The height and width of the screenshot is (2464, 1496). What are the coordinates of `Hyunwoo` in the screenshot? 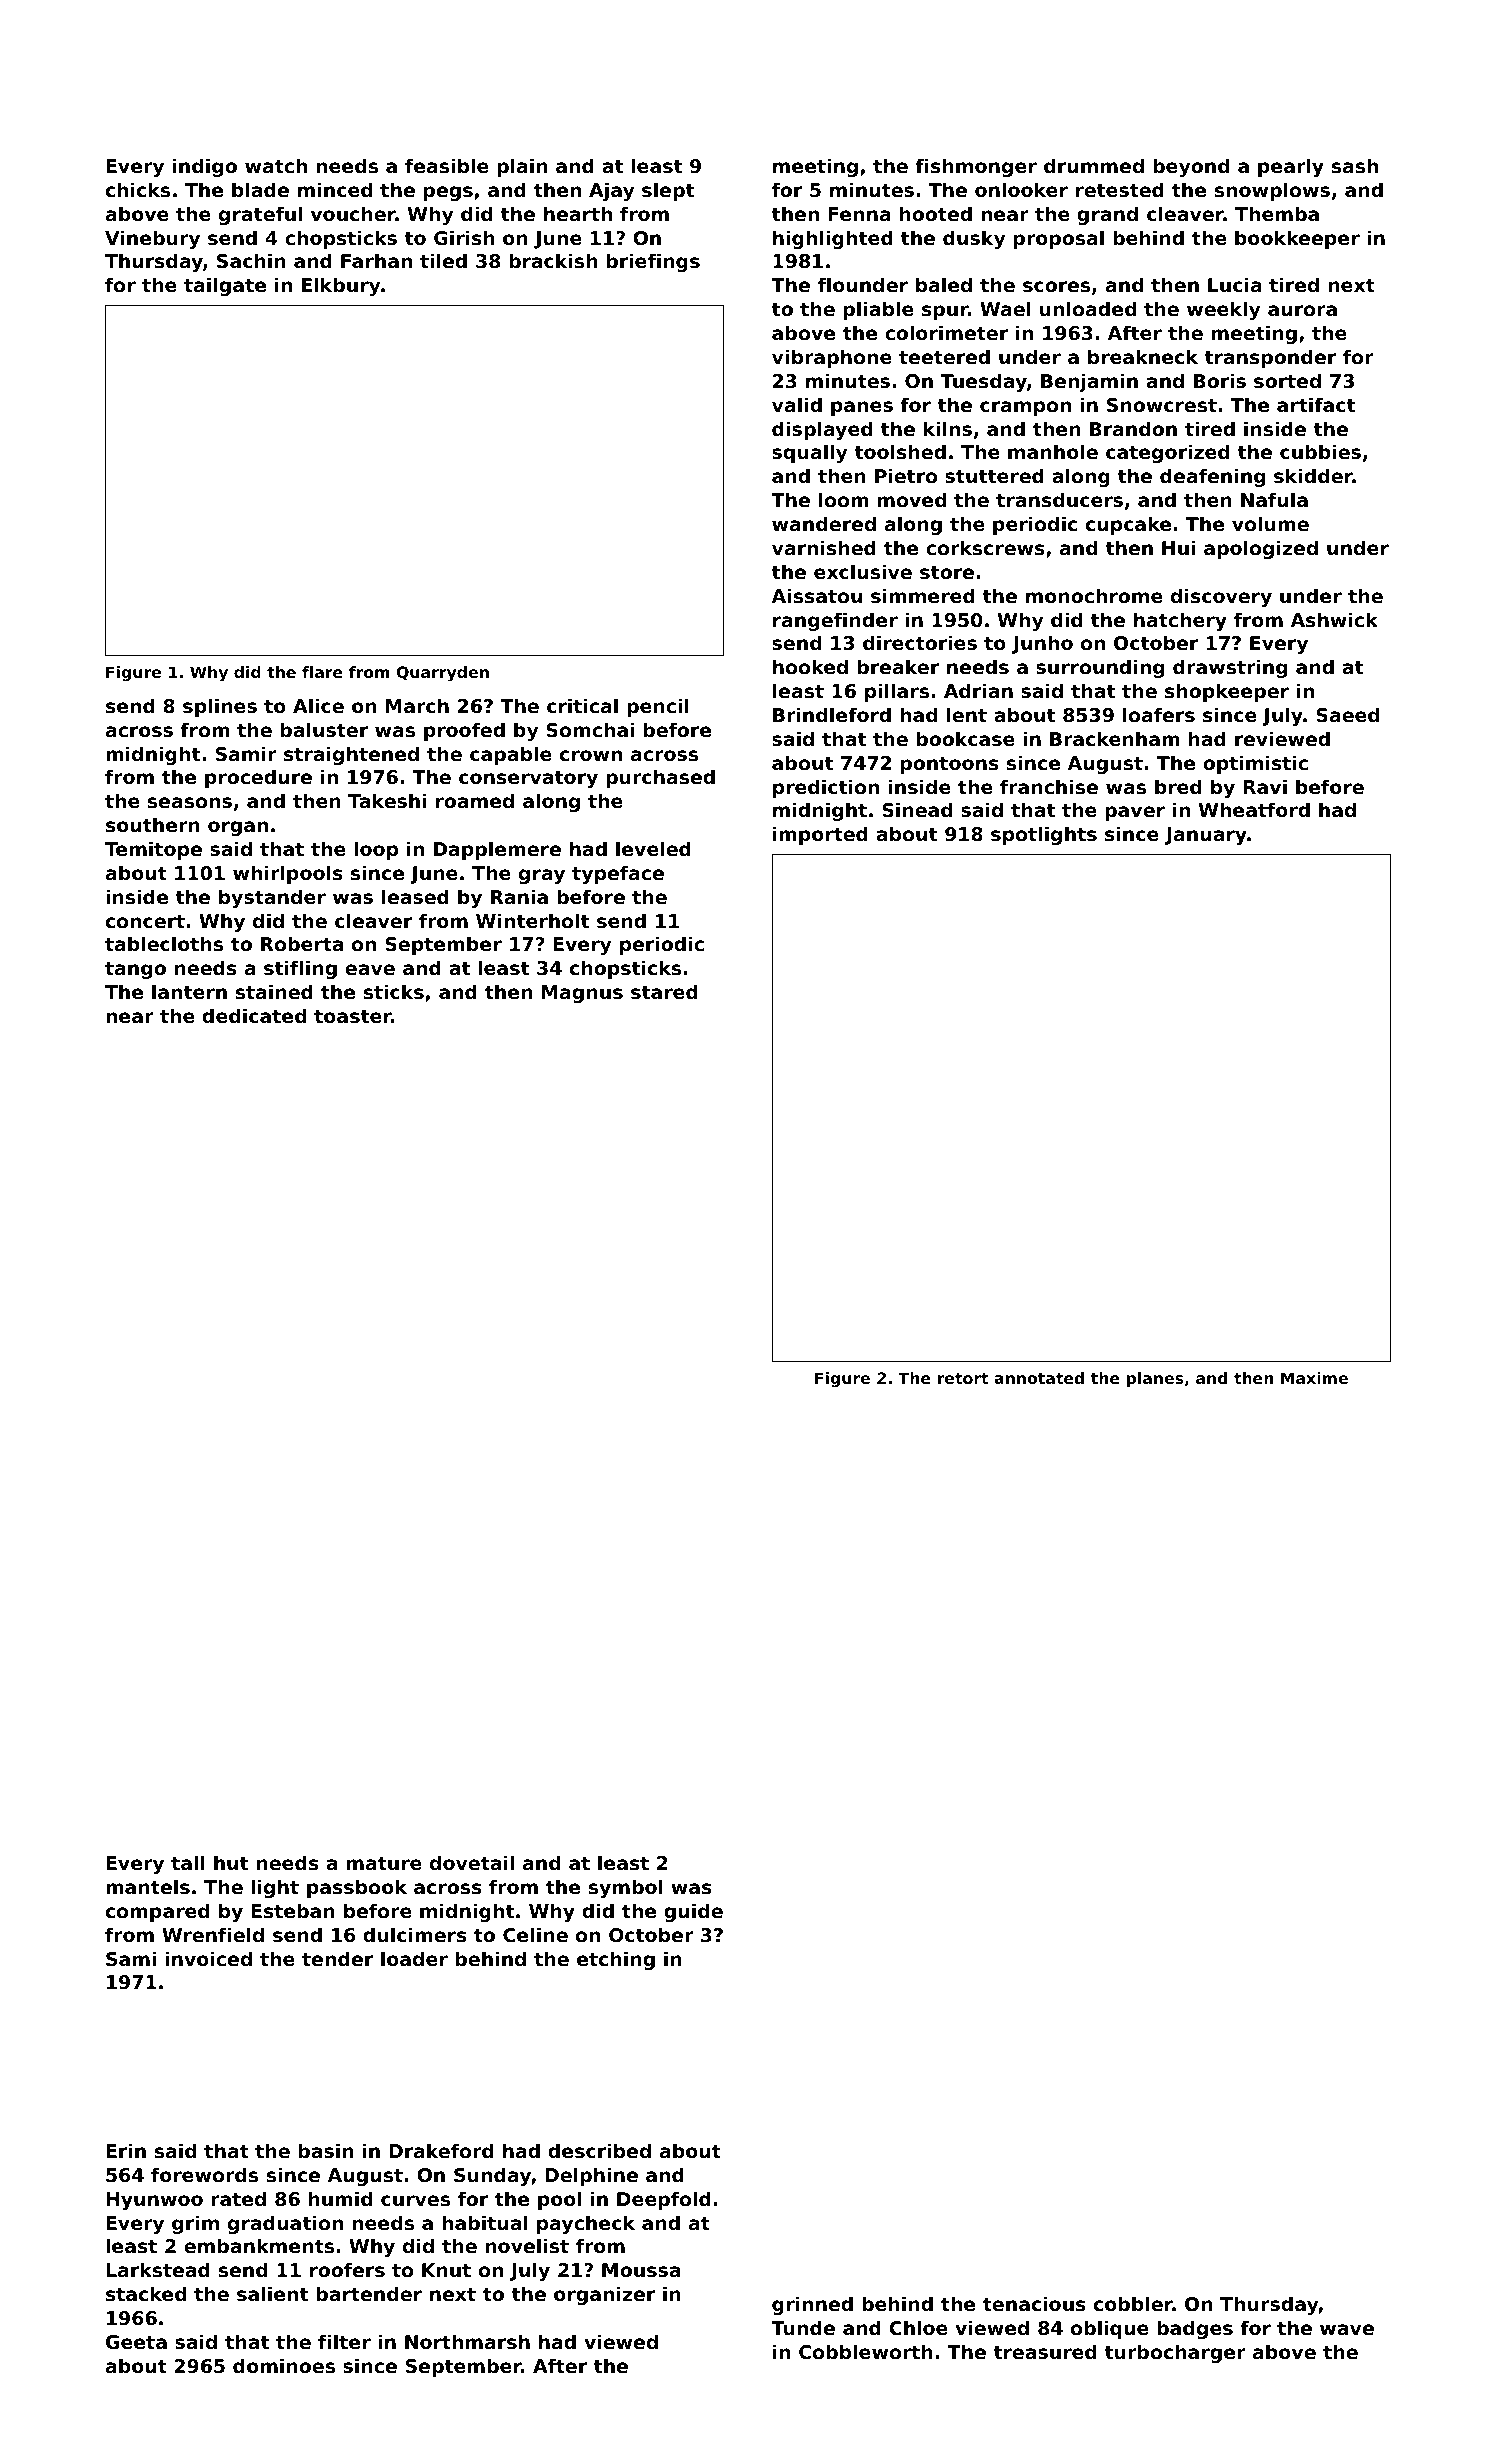 It's located at (154, 2201).
